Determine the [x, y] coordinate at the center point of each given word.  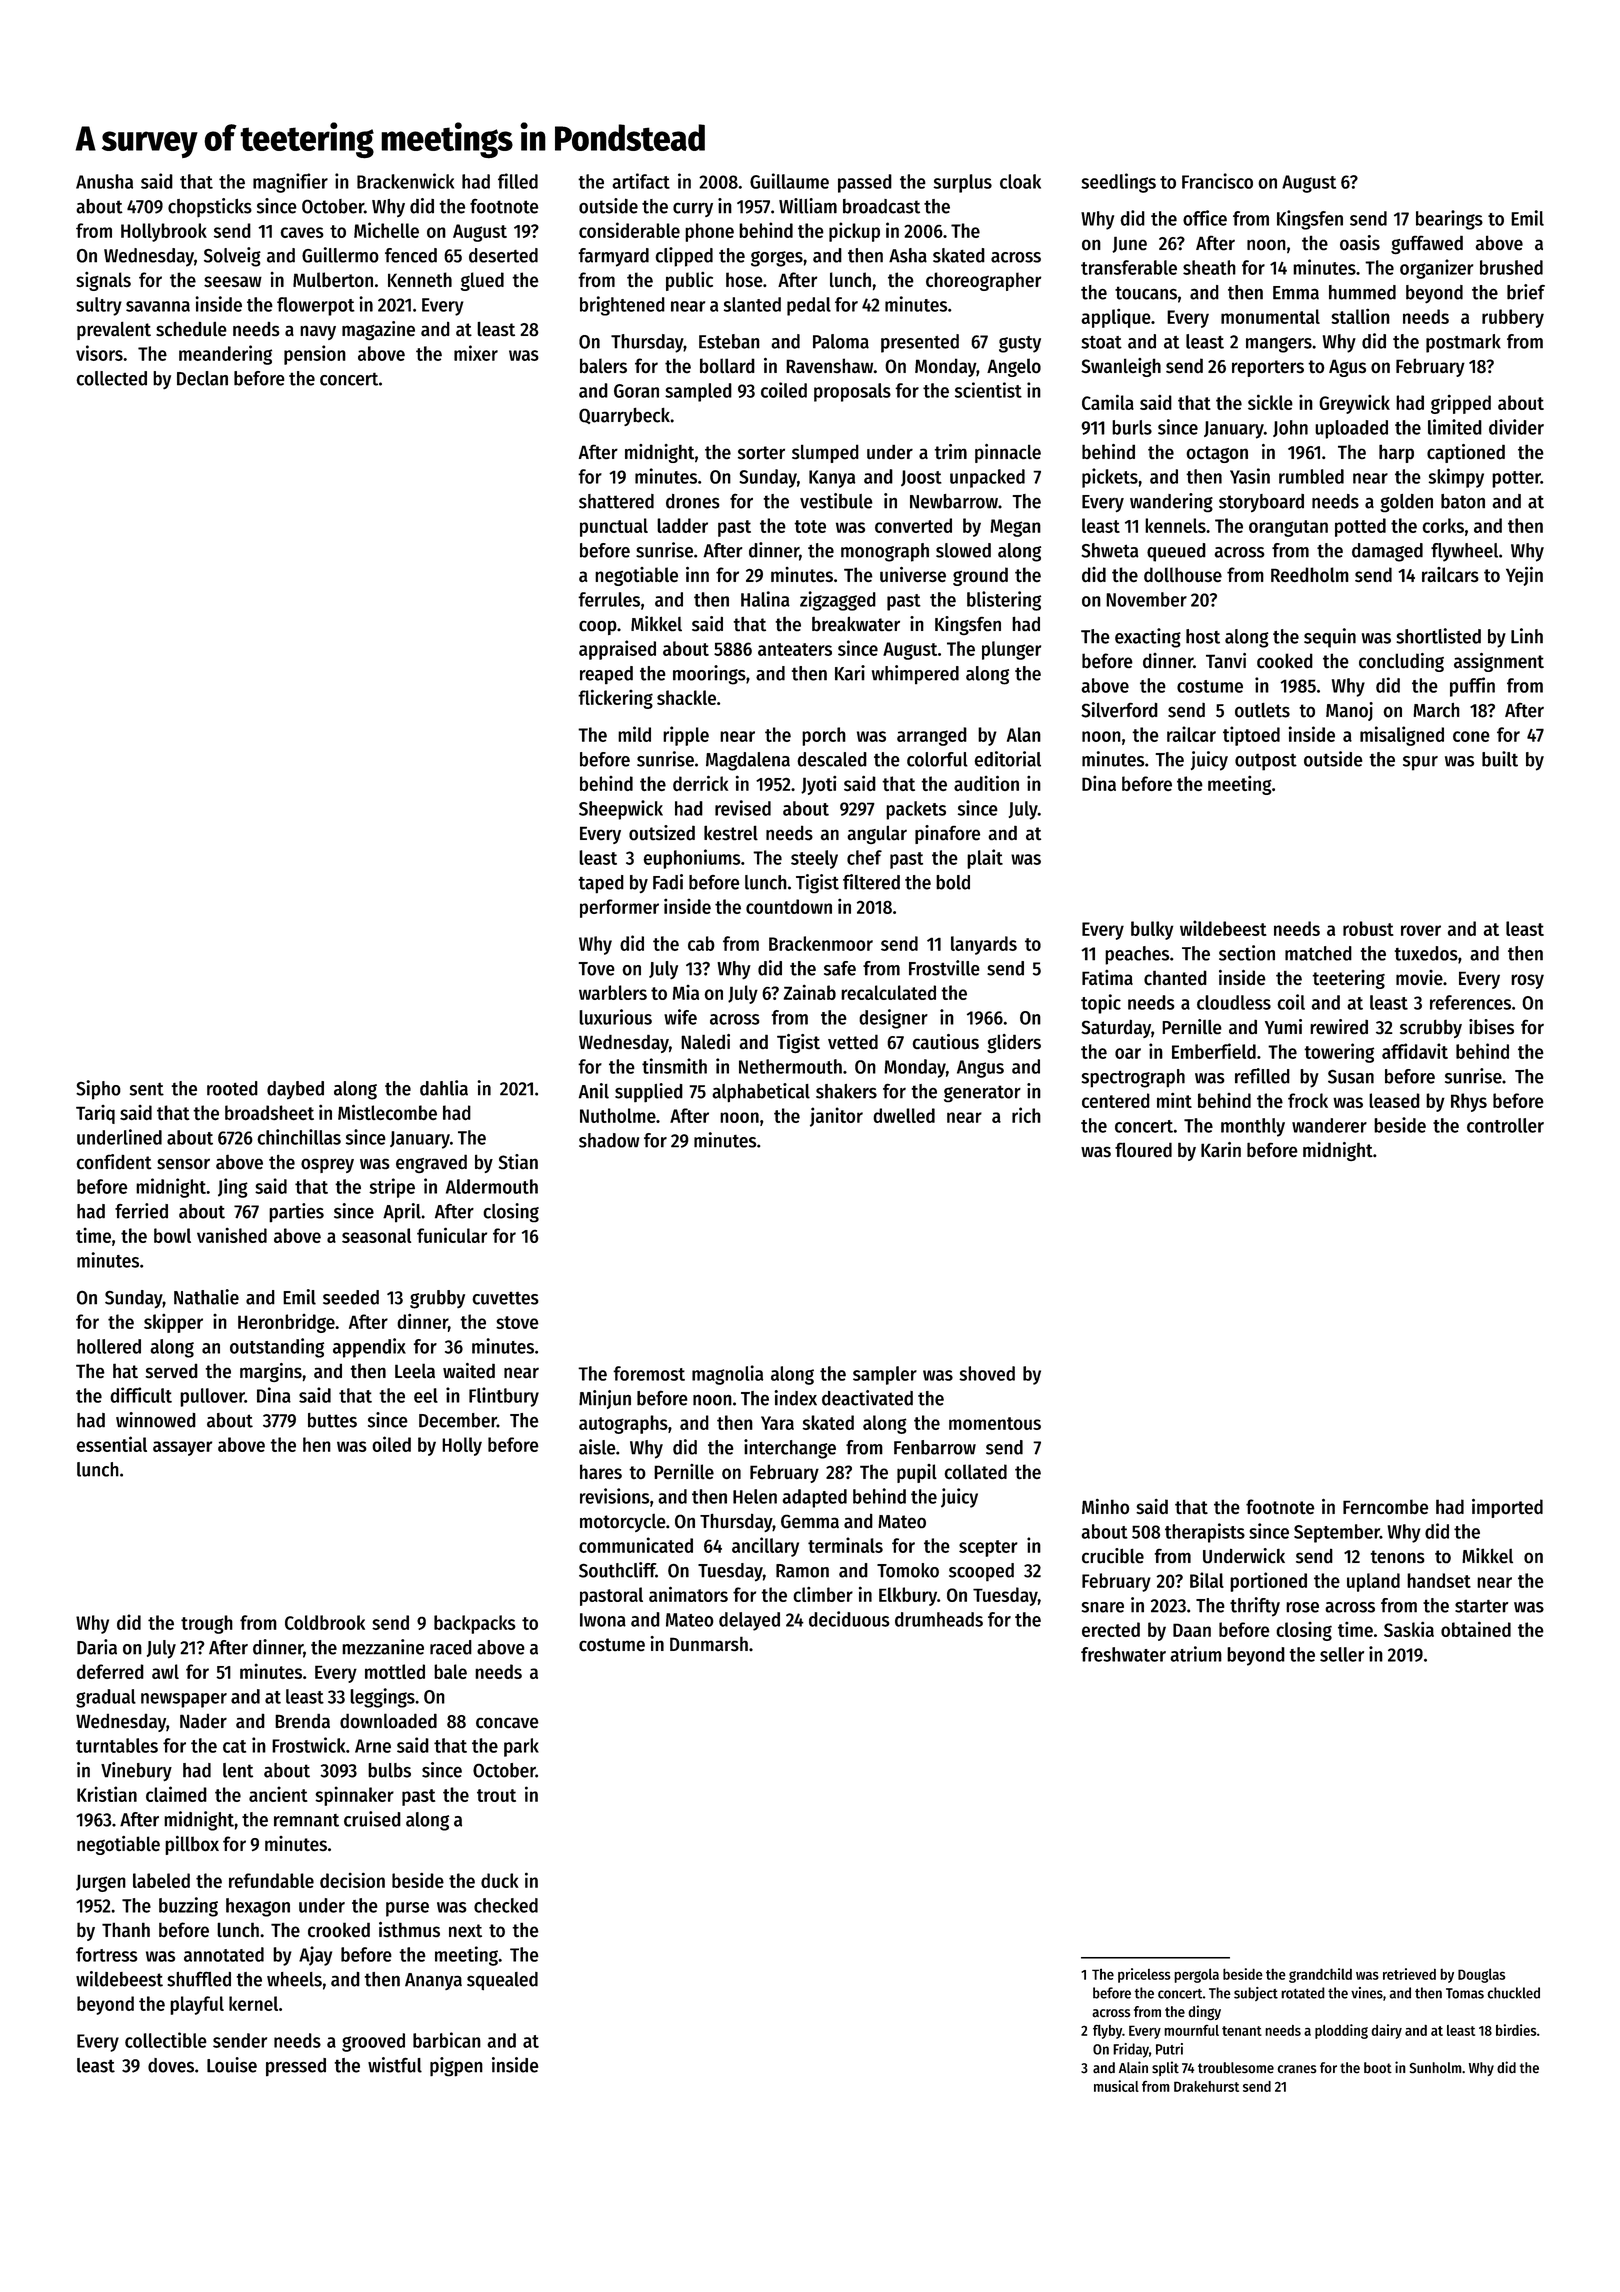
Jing [233, 1188]
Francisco [1217, 181]
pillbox [192, 1845]
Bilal [1207, 1580]
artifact [641, 181]
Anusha [104, 181]
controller [1505, 1125]
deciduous [849, 1619]
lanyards [984, 945]
